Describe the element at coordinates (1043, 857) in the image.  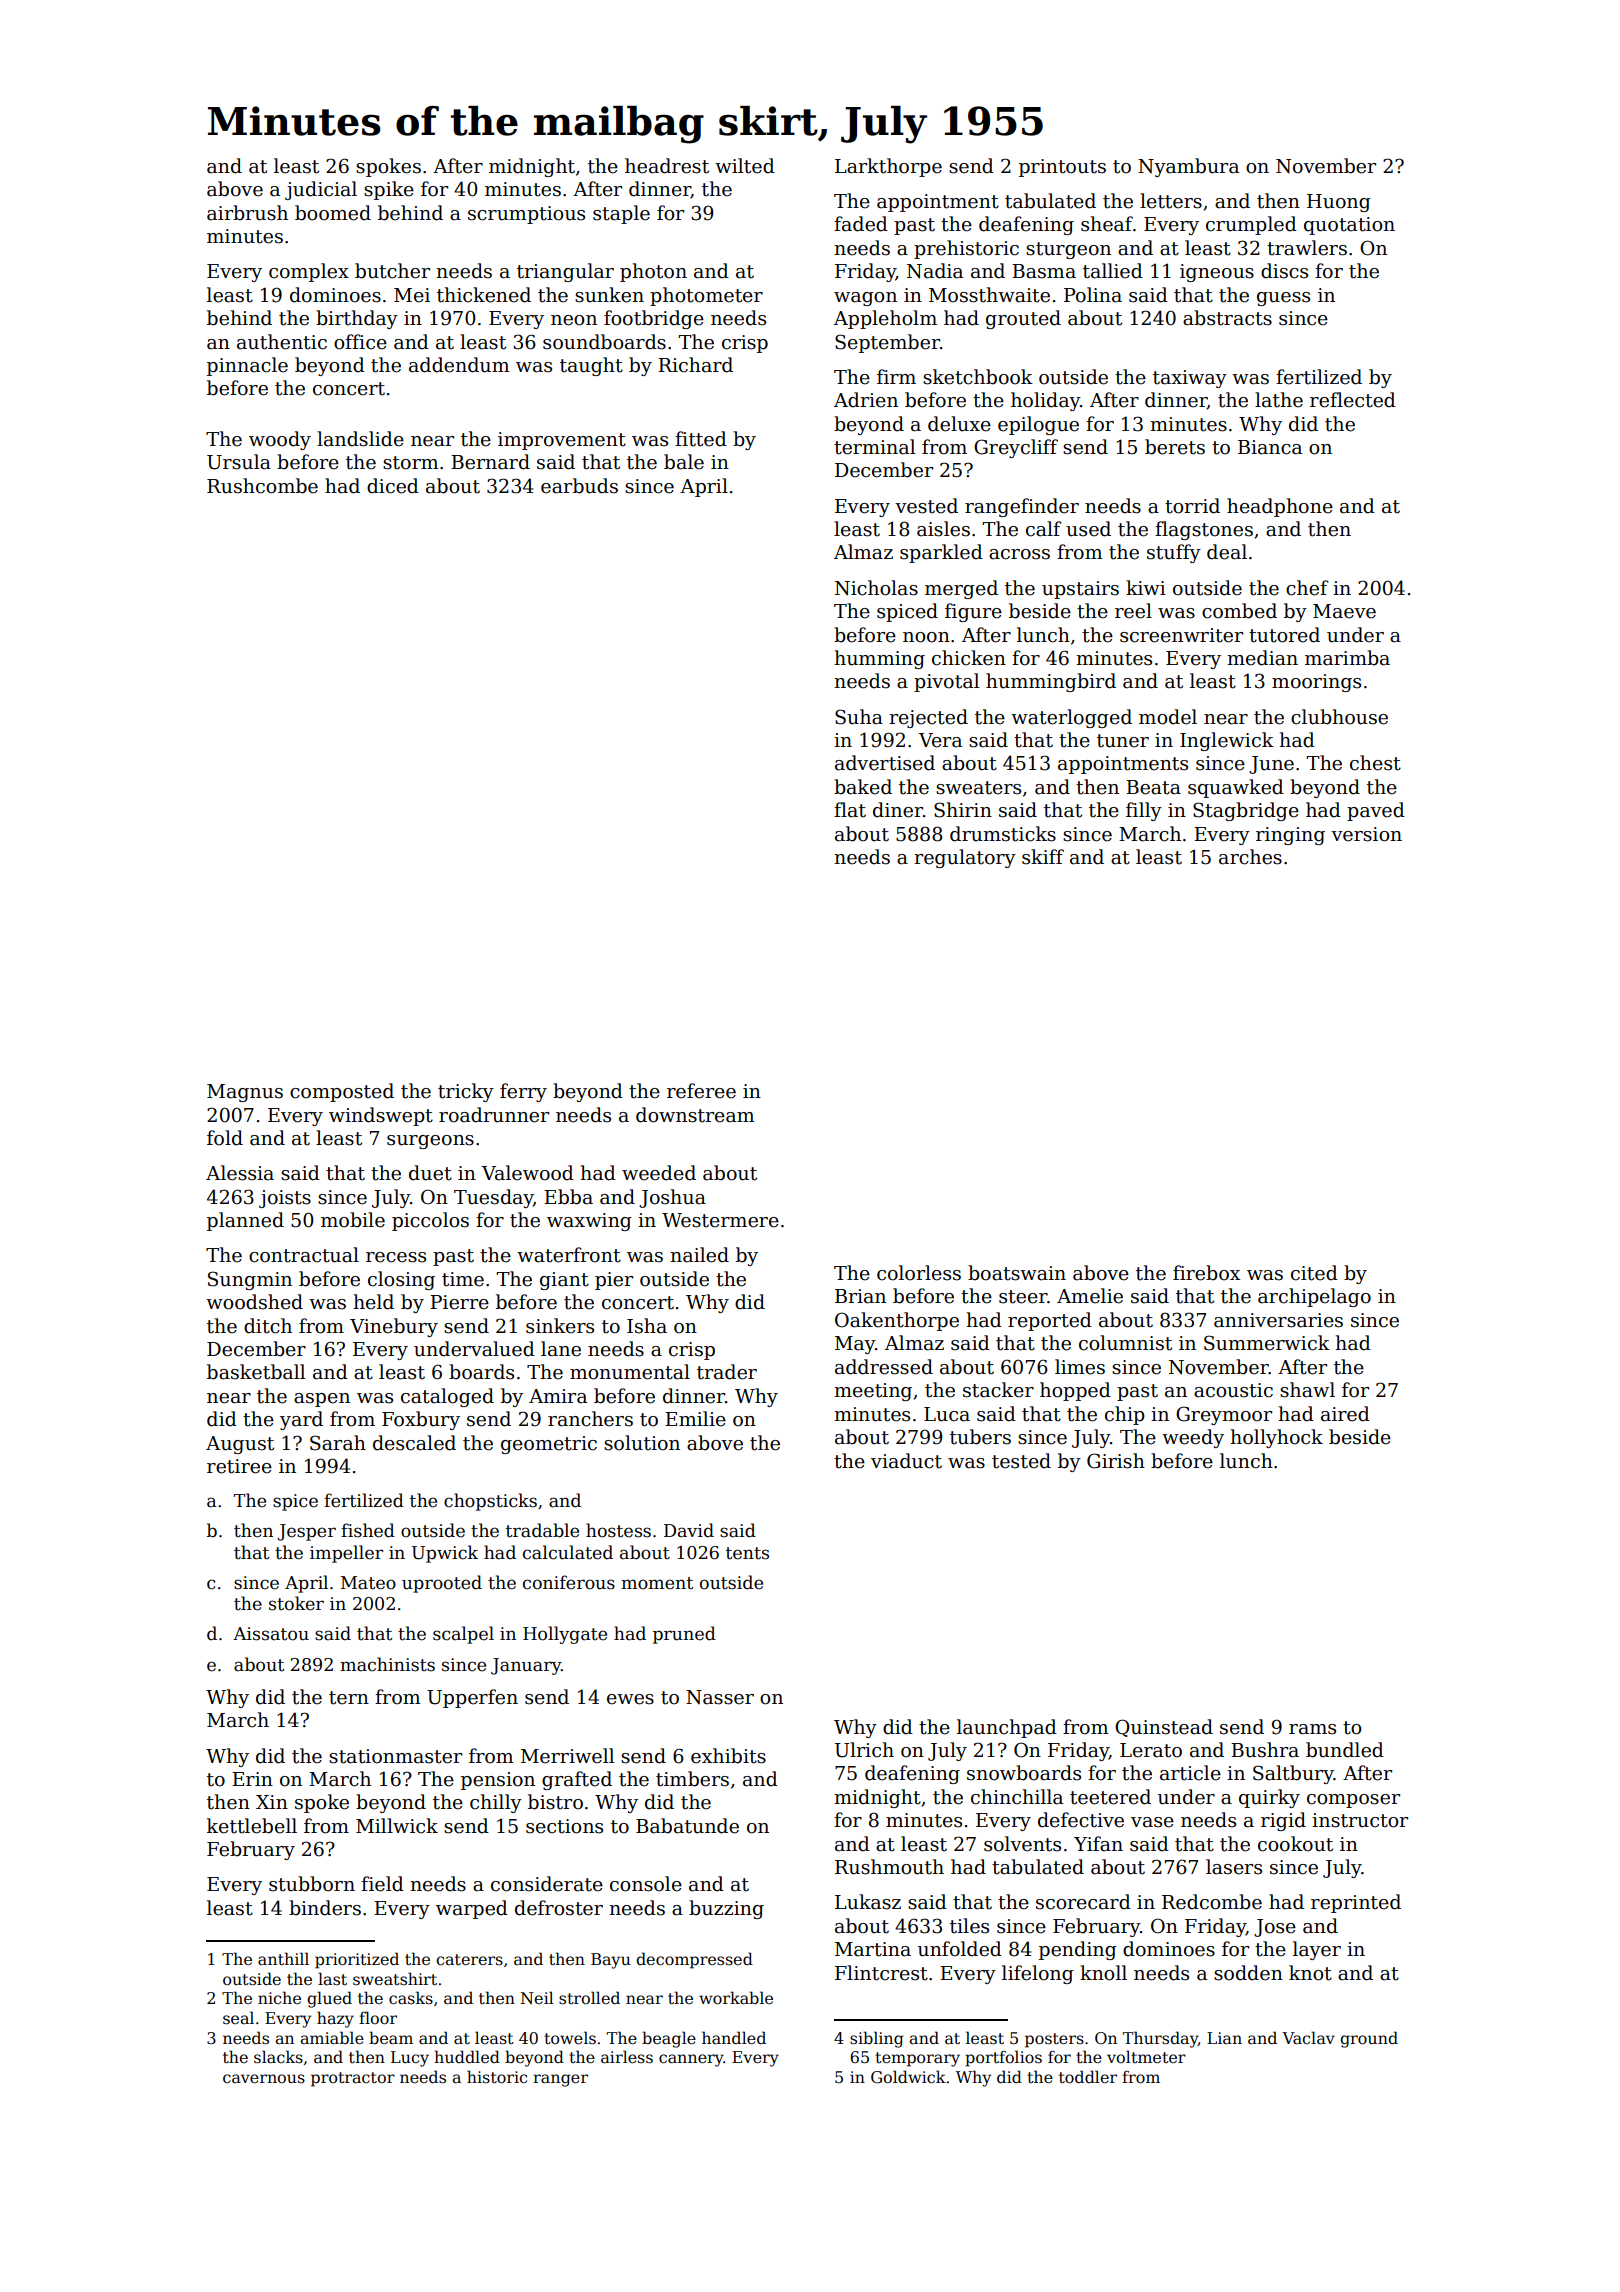
I see `skiff` at that location.
